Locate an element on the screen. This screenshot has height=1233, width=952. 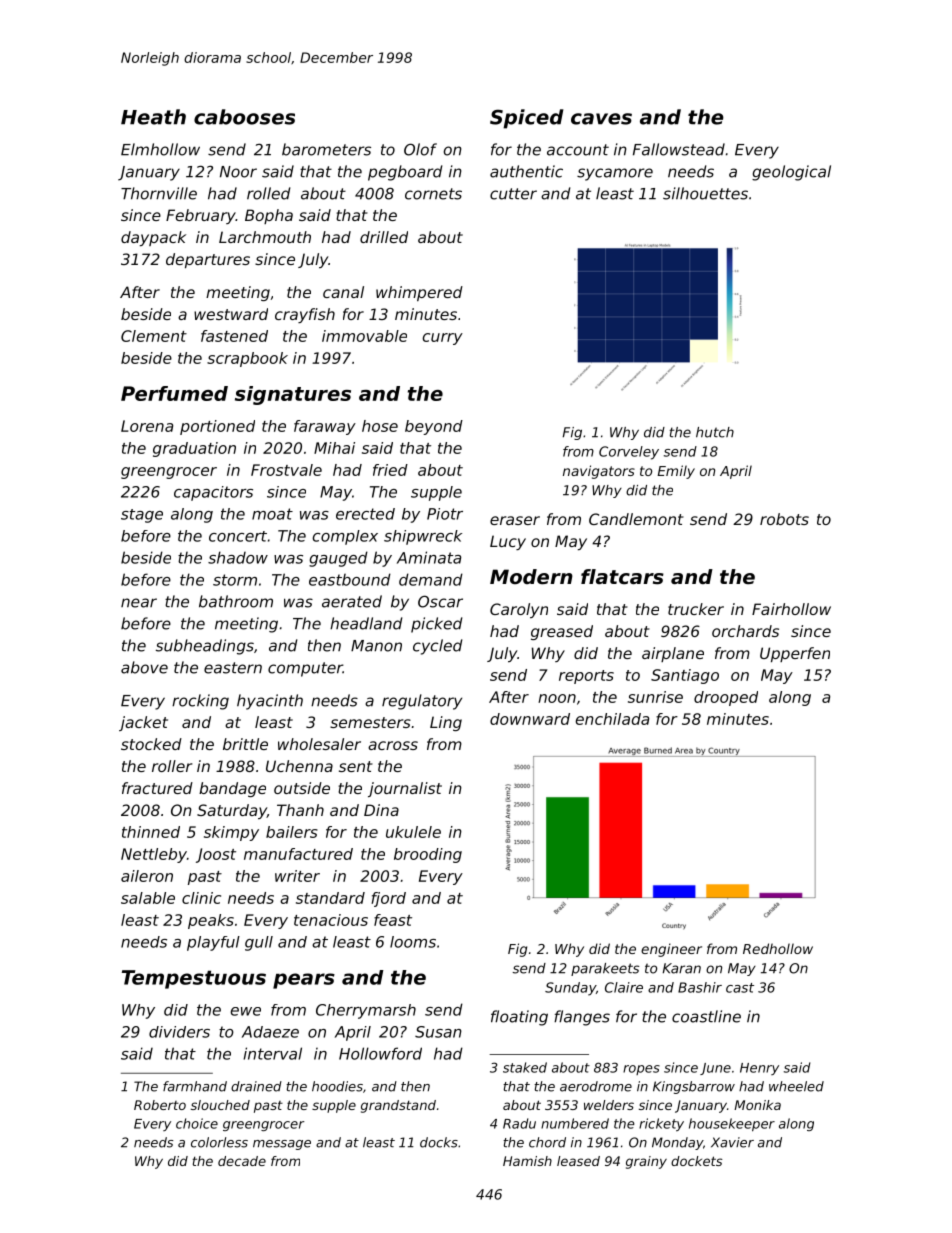
caves is located at coordinates (601, 119).
